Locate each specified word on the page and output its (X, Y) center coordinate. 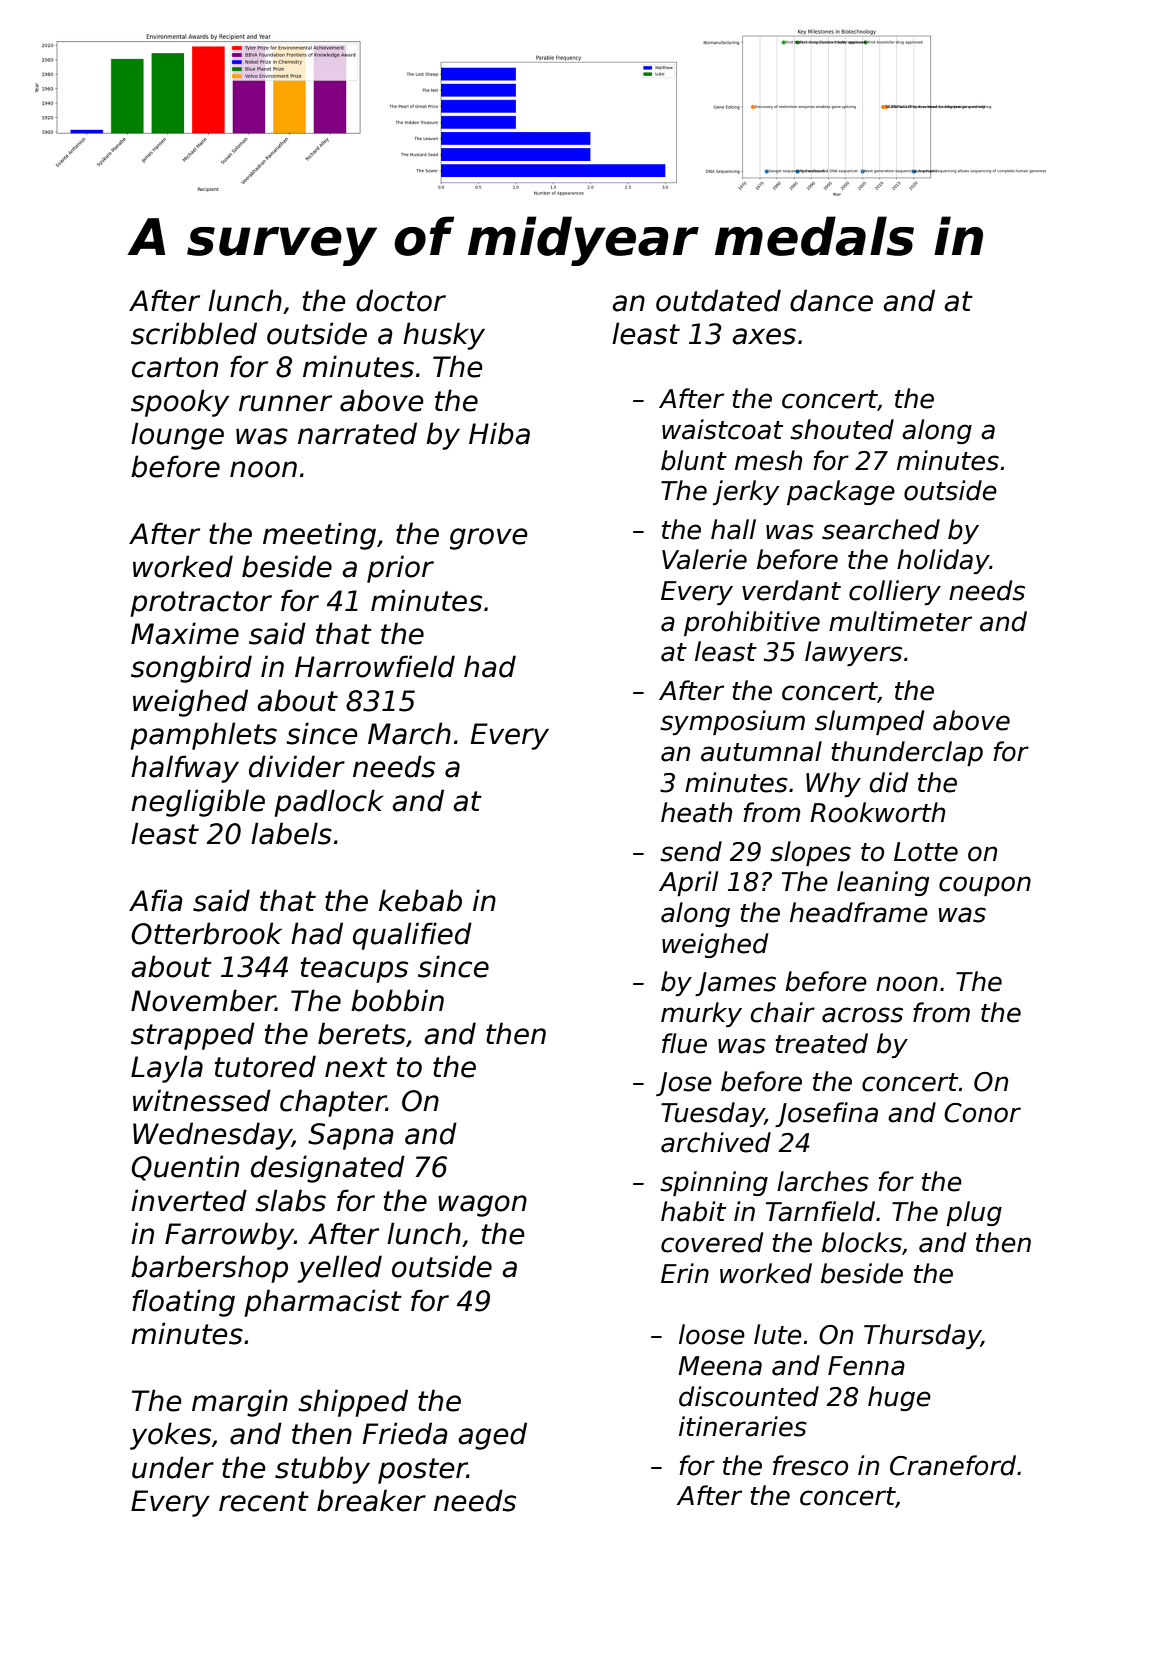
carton (175, 367)
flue (684, 1043)
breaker (371, 1500)
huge (899, 1398)
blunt (694, 460)
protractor (201, 604)
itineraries (743, 1426)
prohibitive (752, 623)
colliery (895, 592)
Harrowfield (375, 666)
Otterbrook (206, 933)
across (862, 1015)
